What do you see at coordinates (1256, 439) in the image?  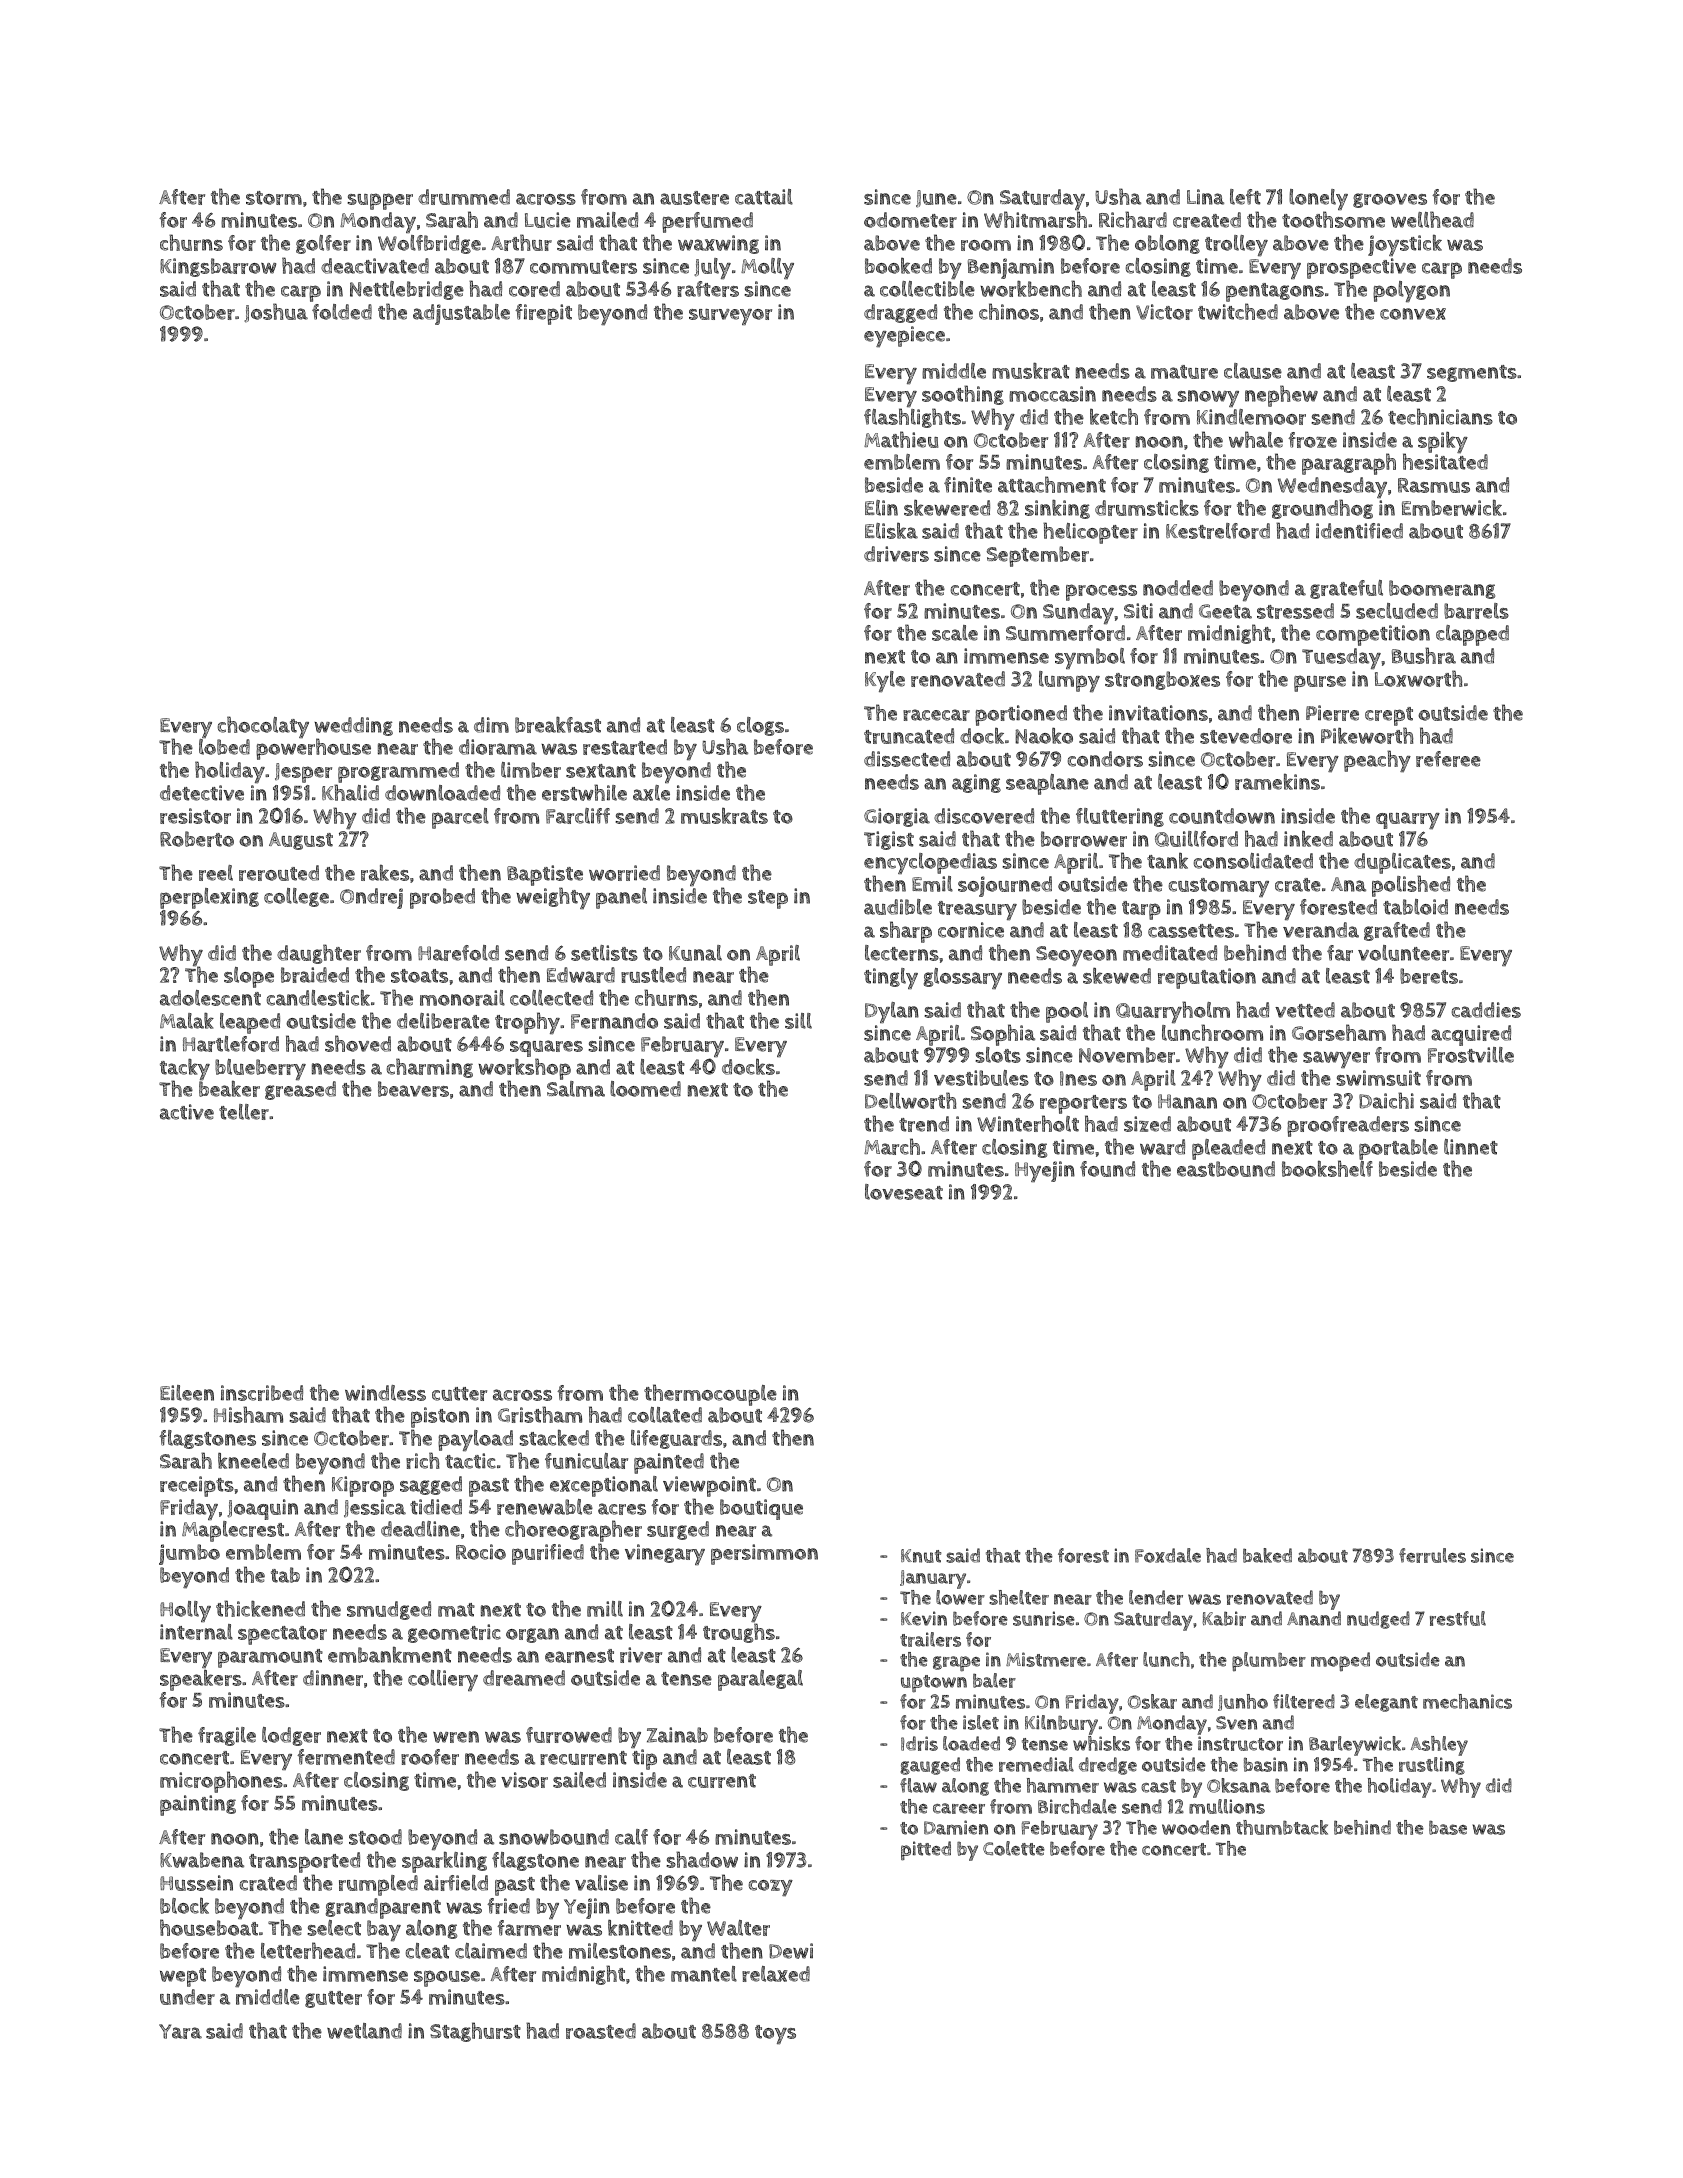 I see `whale` at bounding box center [1256, 439].
